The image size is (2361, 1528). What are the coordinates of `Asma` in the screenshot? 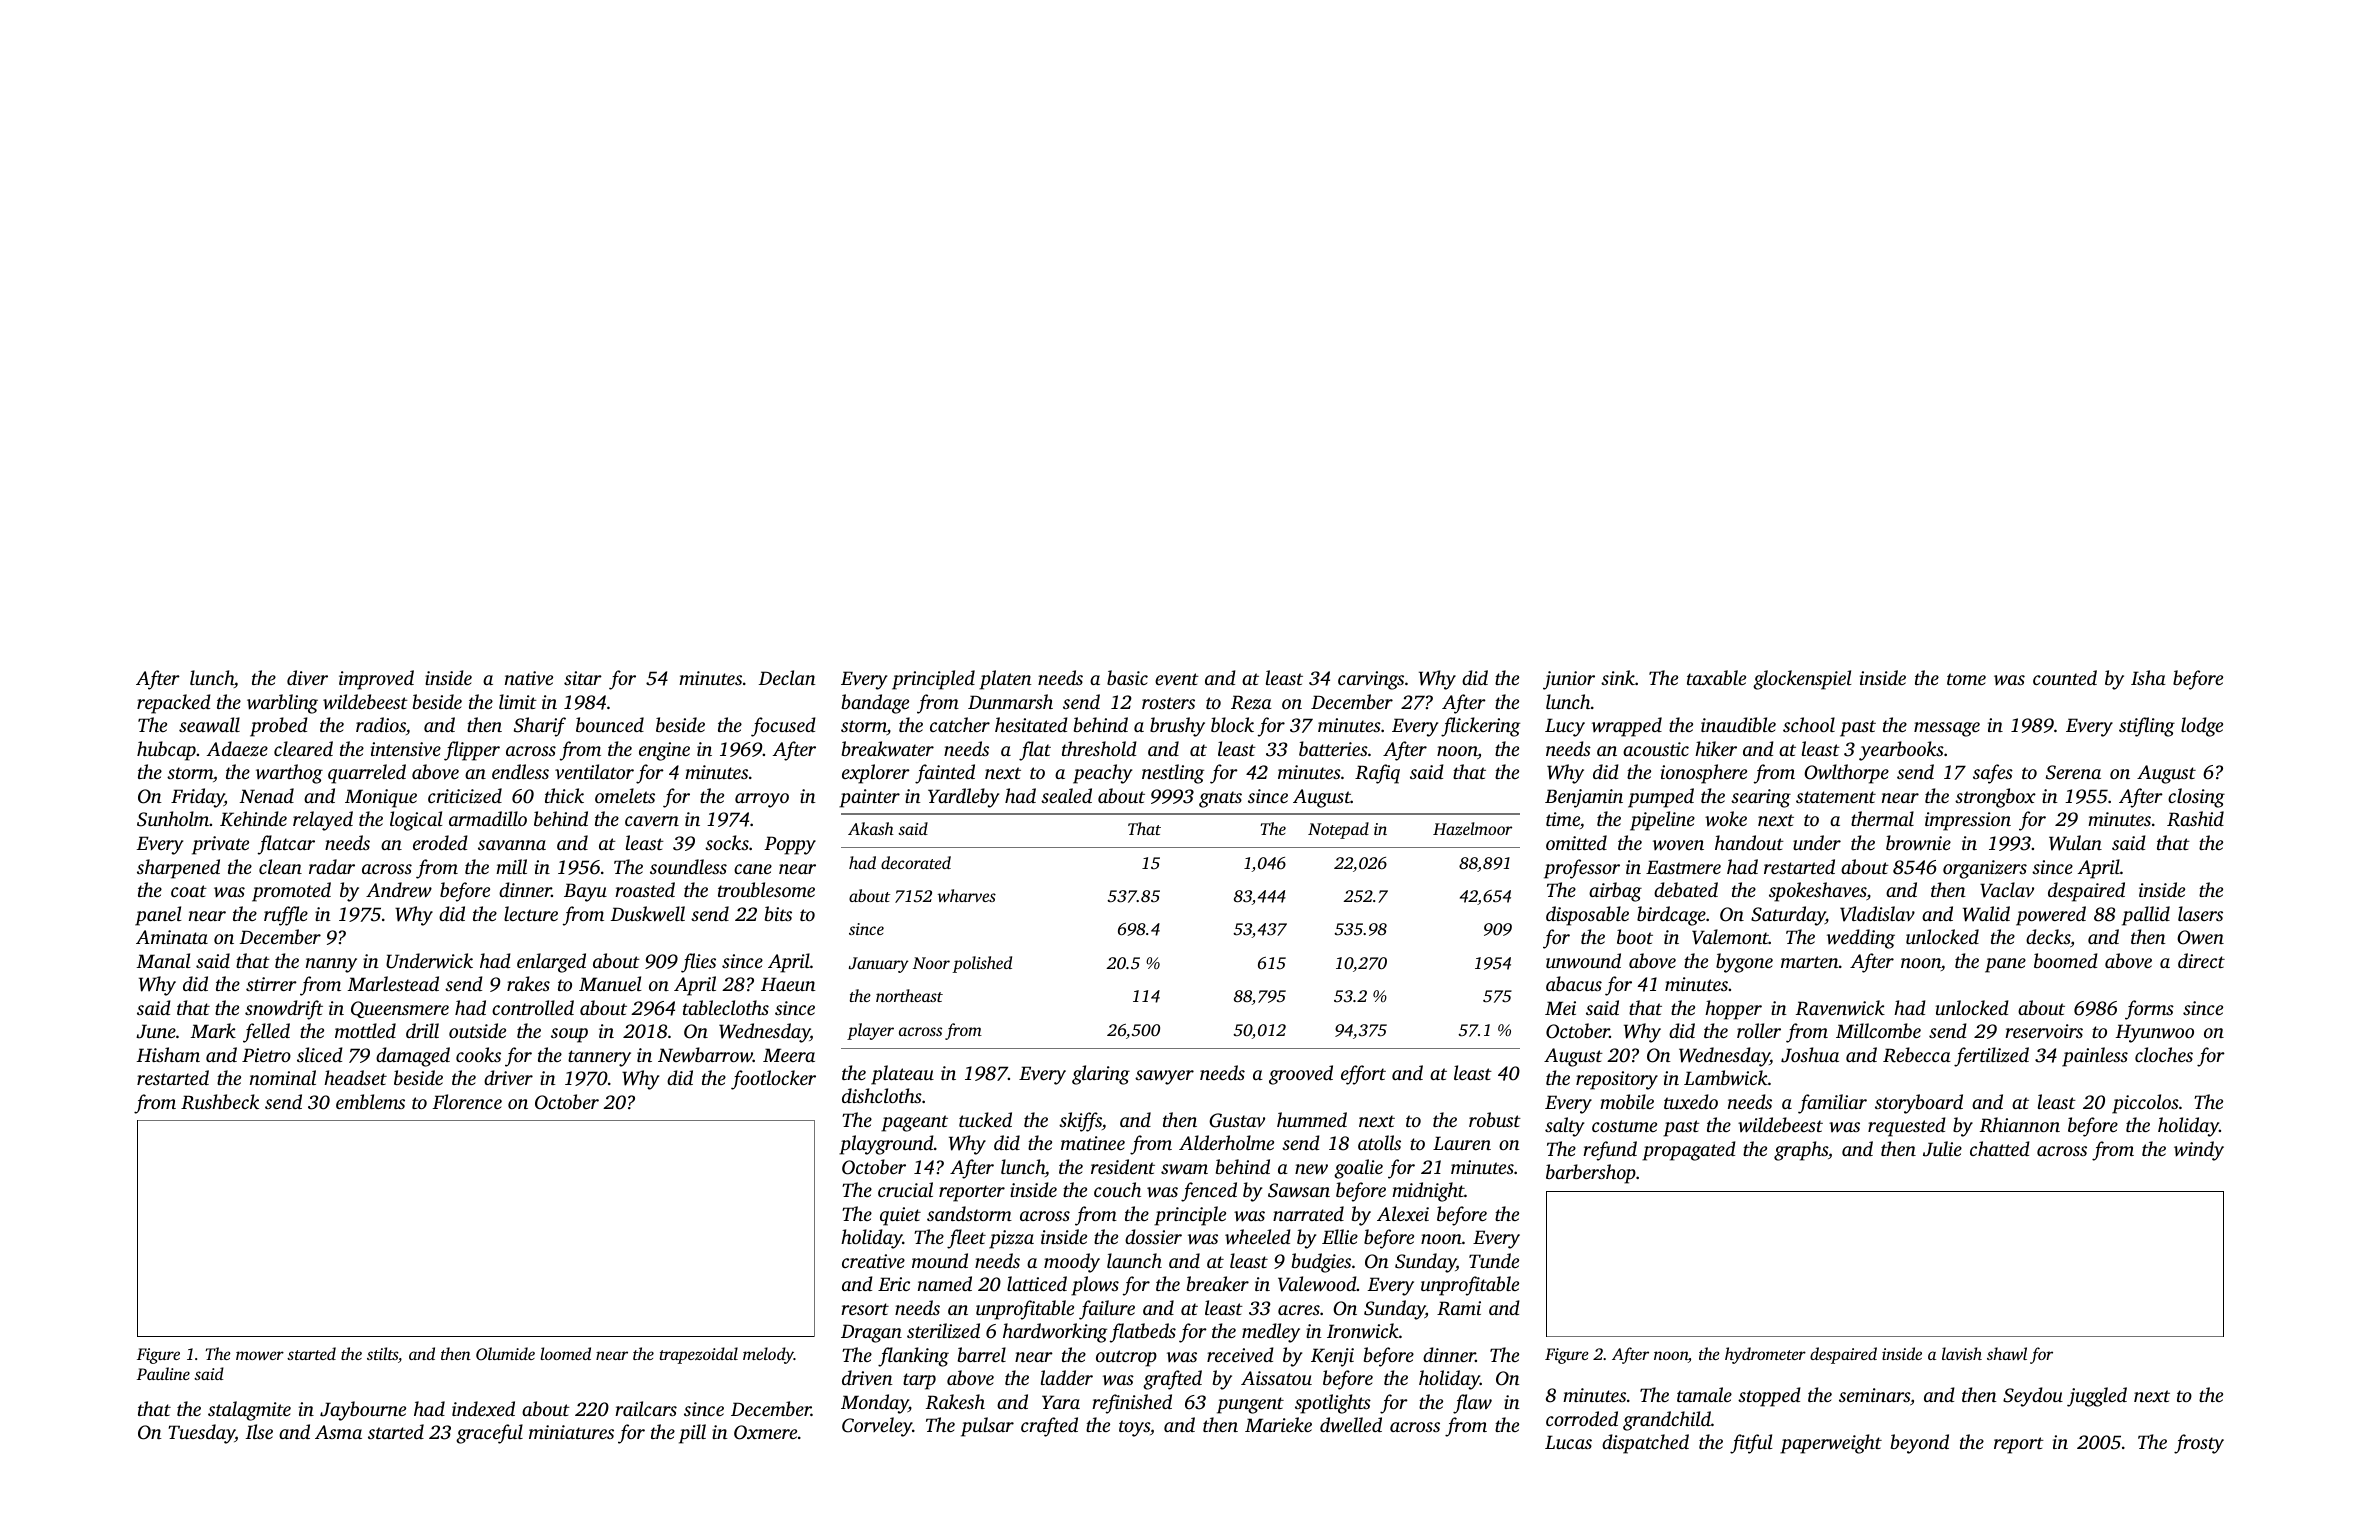 It's located at (338, 1432).
